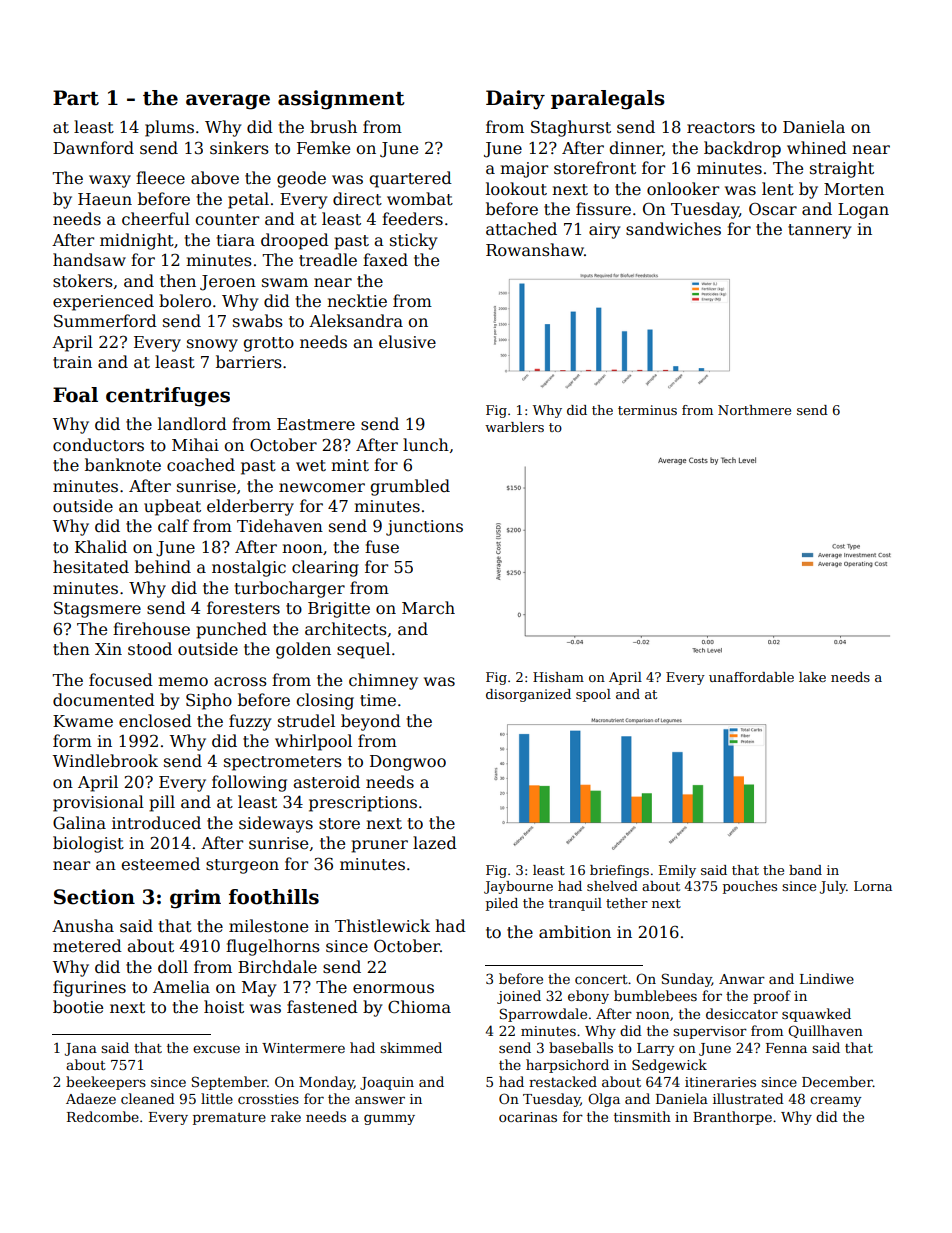 The width and height of the screenshot is (952, 1233). What do you see at coordinates (518, 887) in the screenshot?
I see `Jaybourne` at bounding box center [518, 887].
